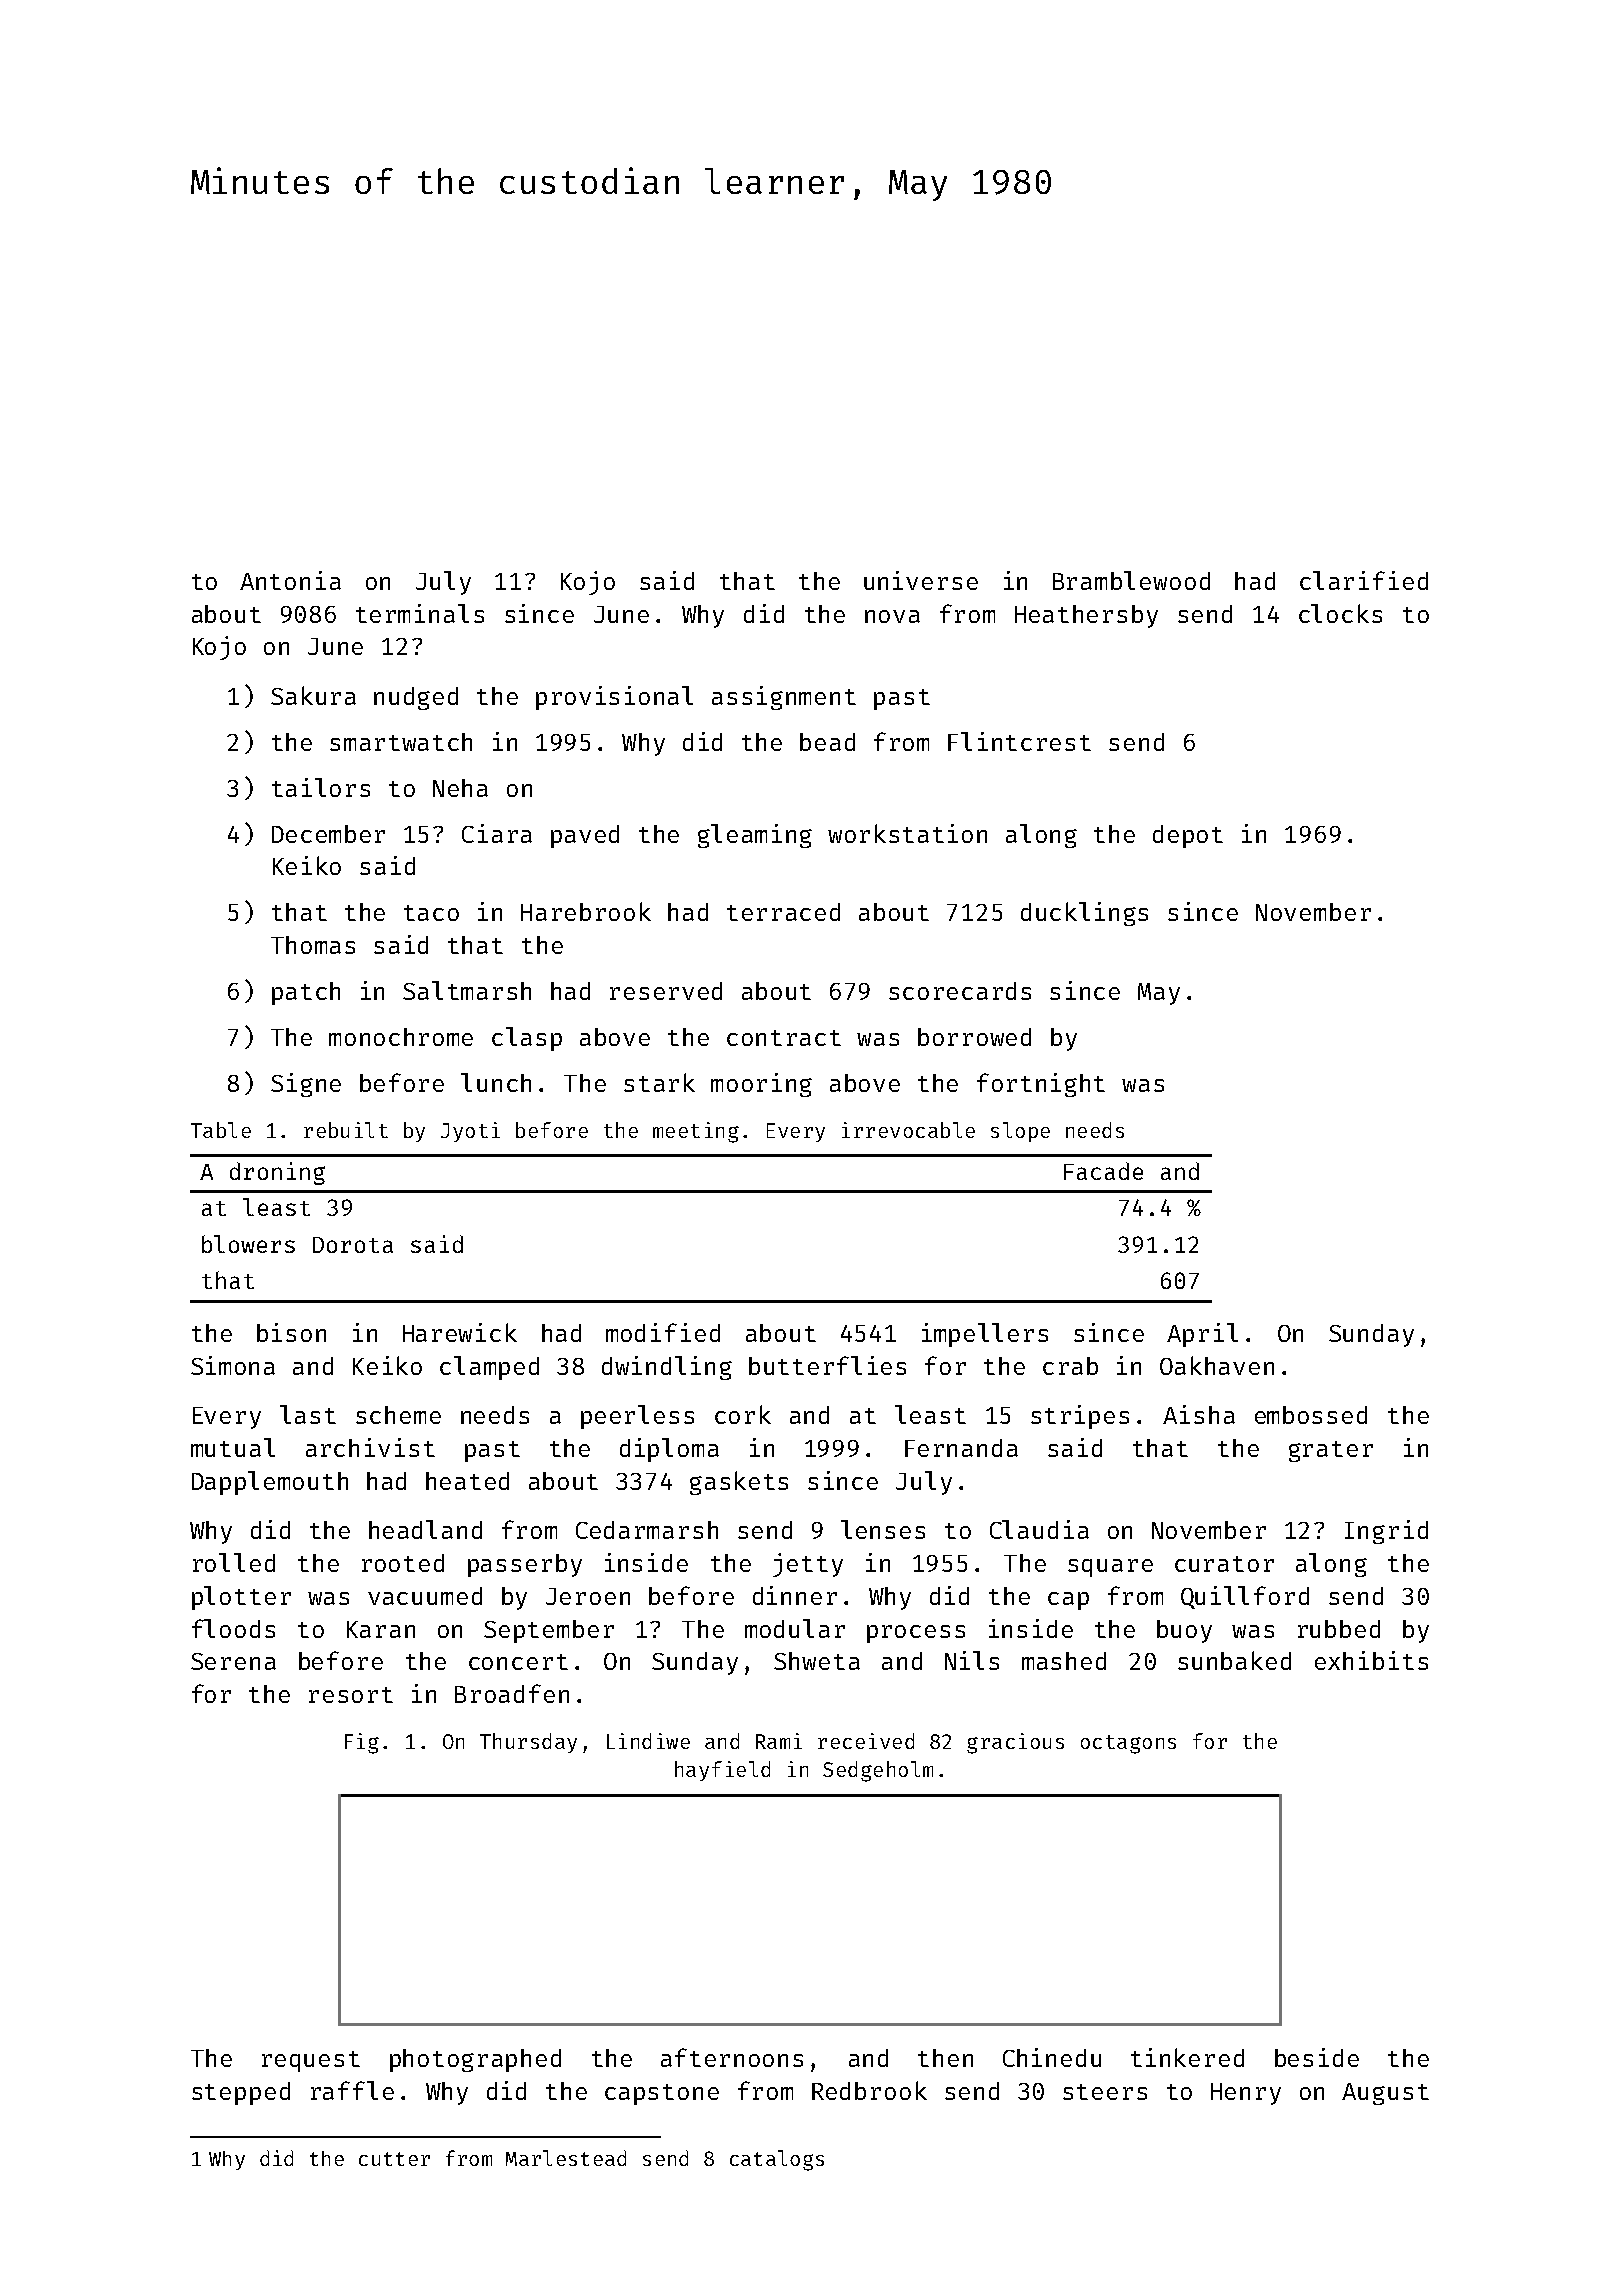 The height and width of the document is (2292, 1620). What do you see at coordinates (1086, 616) in the document?
I see `Heathersby` at bounding box center [1086, 616].
